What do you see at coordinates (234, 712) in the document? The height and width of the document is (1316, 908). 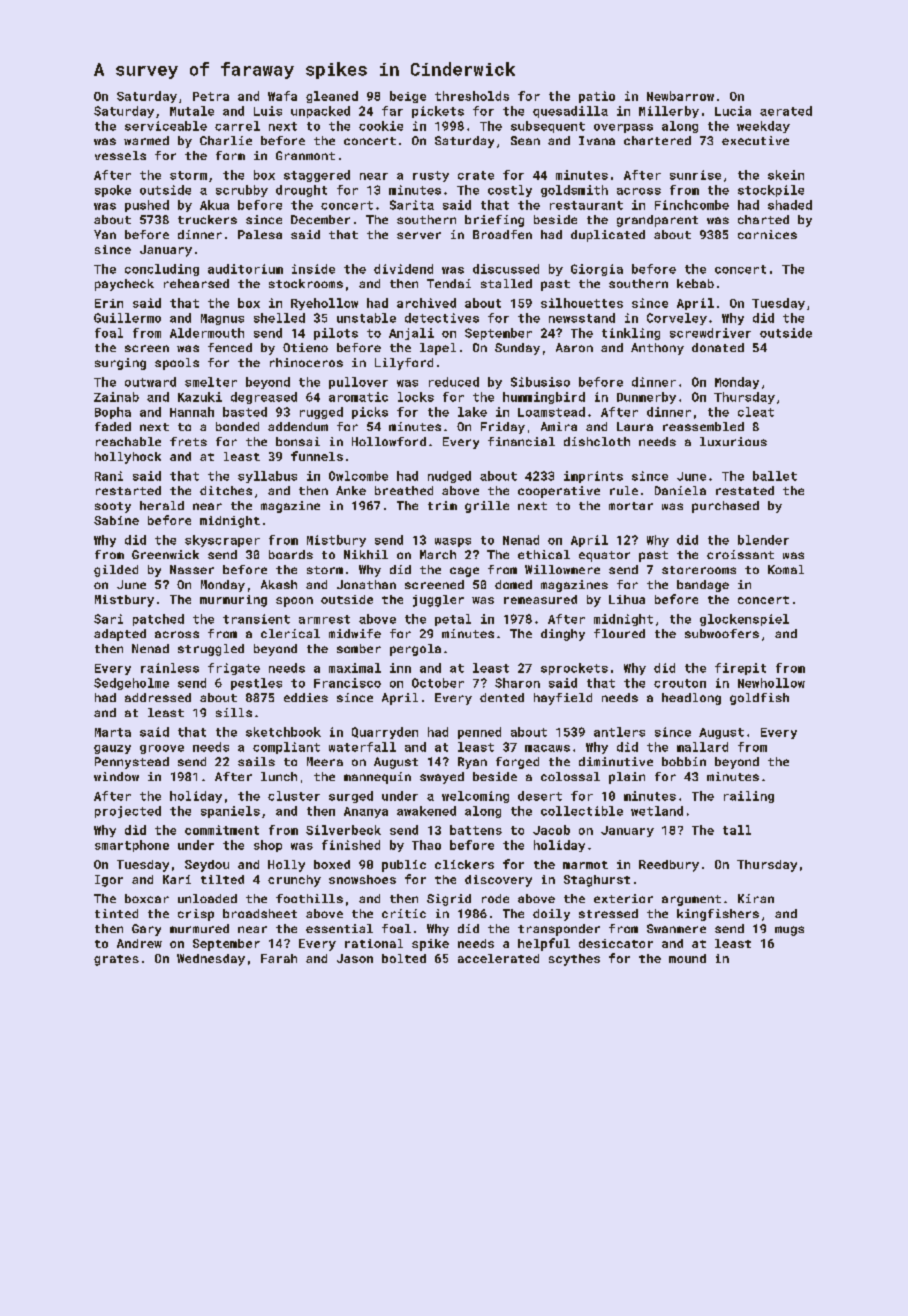 I see `sills` at bounding box center [234, 712].
